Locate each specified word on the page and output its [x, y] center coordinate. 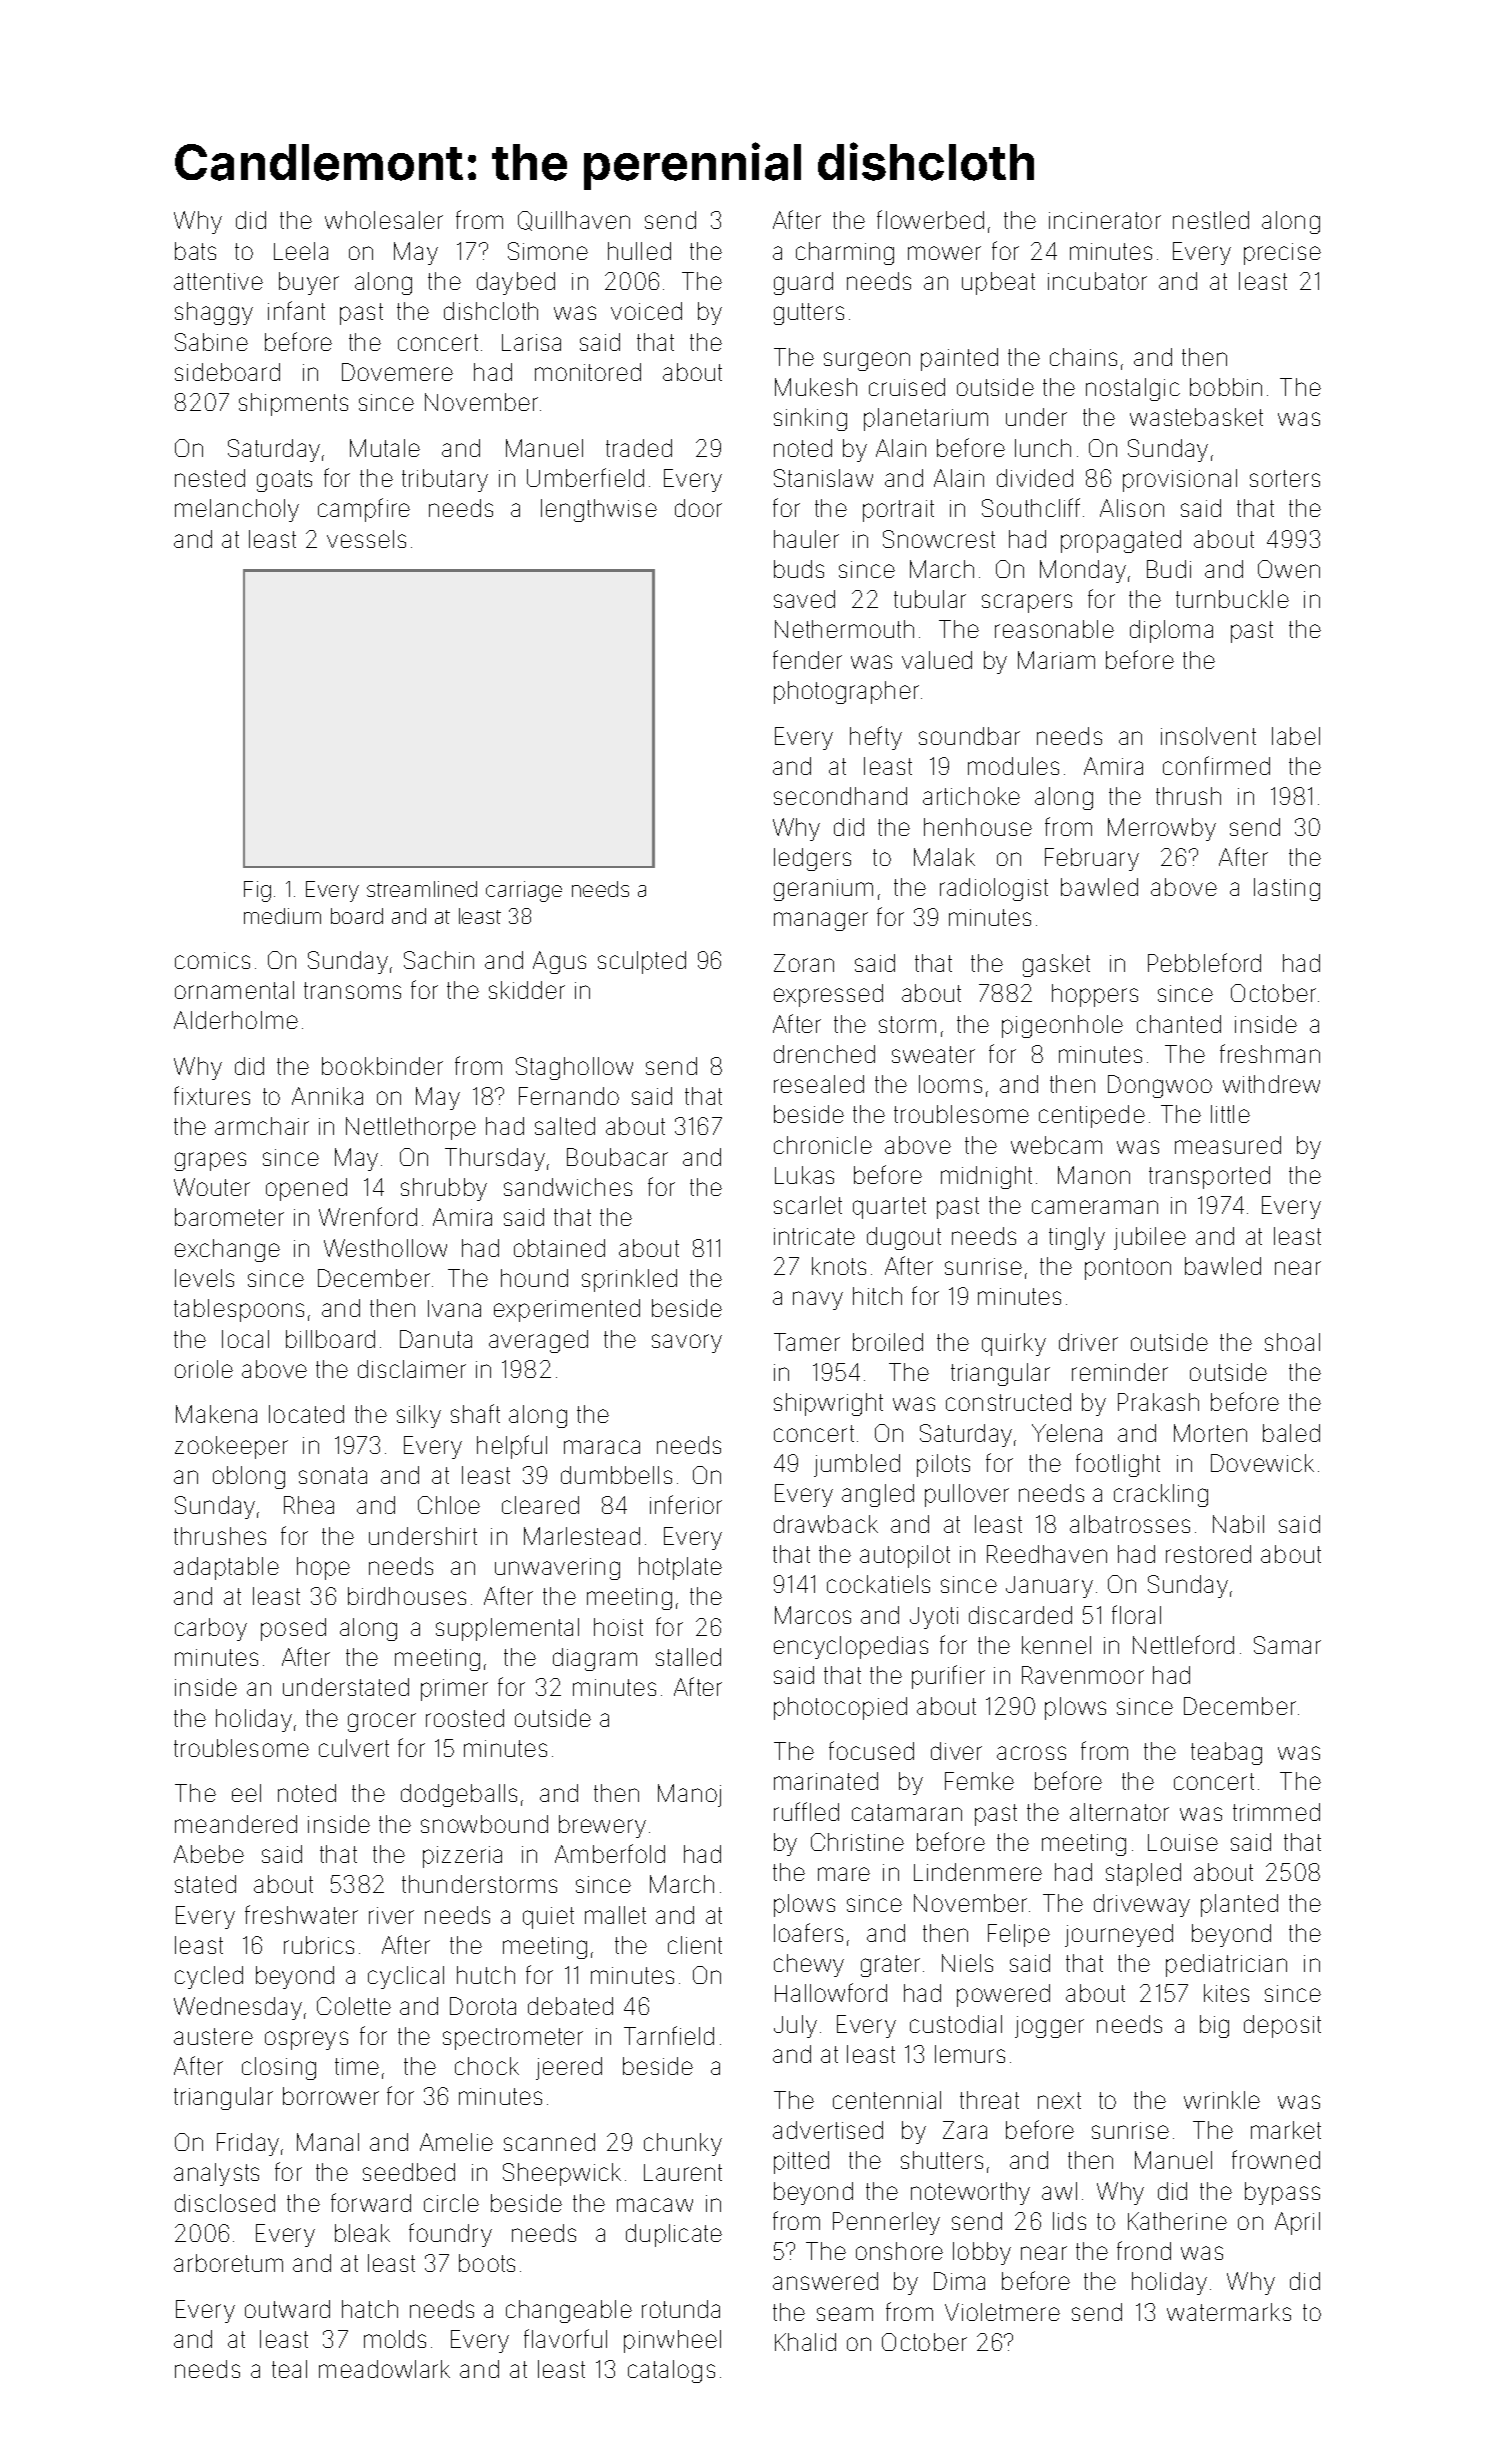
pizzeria [462, 1857]
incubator [1097, 281]
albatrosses [1130, 1524]
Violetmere [1002, 2312]
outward [287, 2309]
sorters [1285, 478]
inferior [686, 1504]
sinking [810, 419]
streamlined [422, 889]
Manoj [689, 1795]
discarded [1020, 1615]
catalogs [671, 2371]
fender [807, 659]
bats [195, 251]
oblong [249, 1477]
